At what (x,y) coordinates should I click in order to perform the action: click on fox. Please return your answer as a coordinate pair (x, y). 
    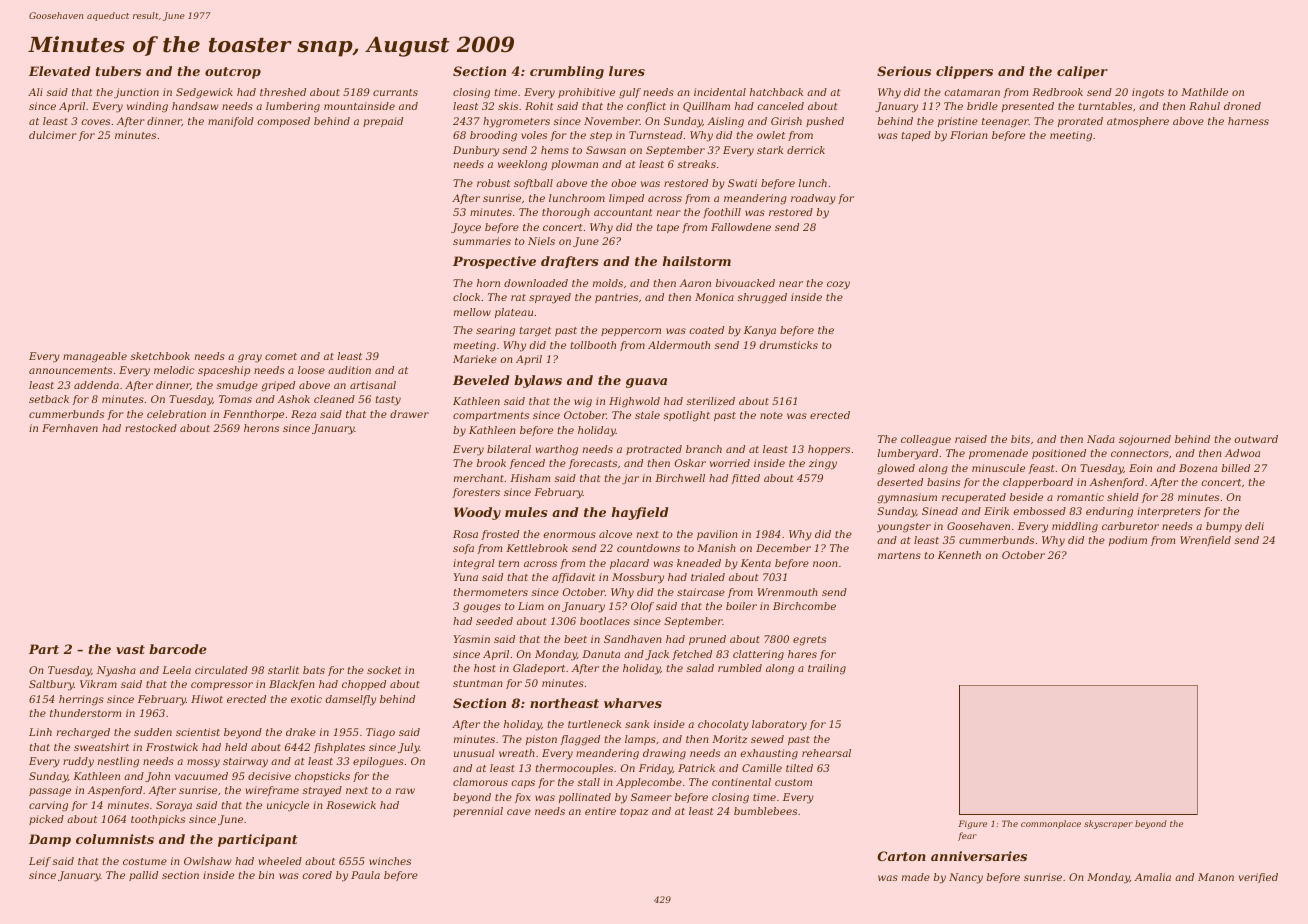
    Looking at the image, I should click on (523, 798).
